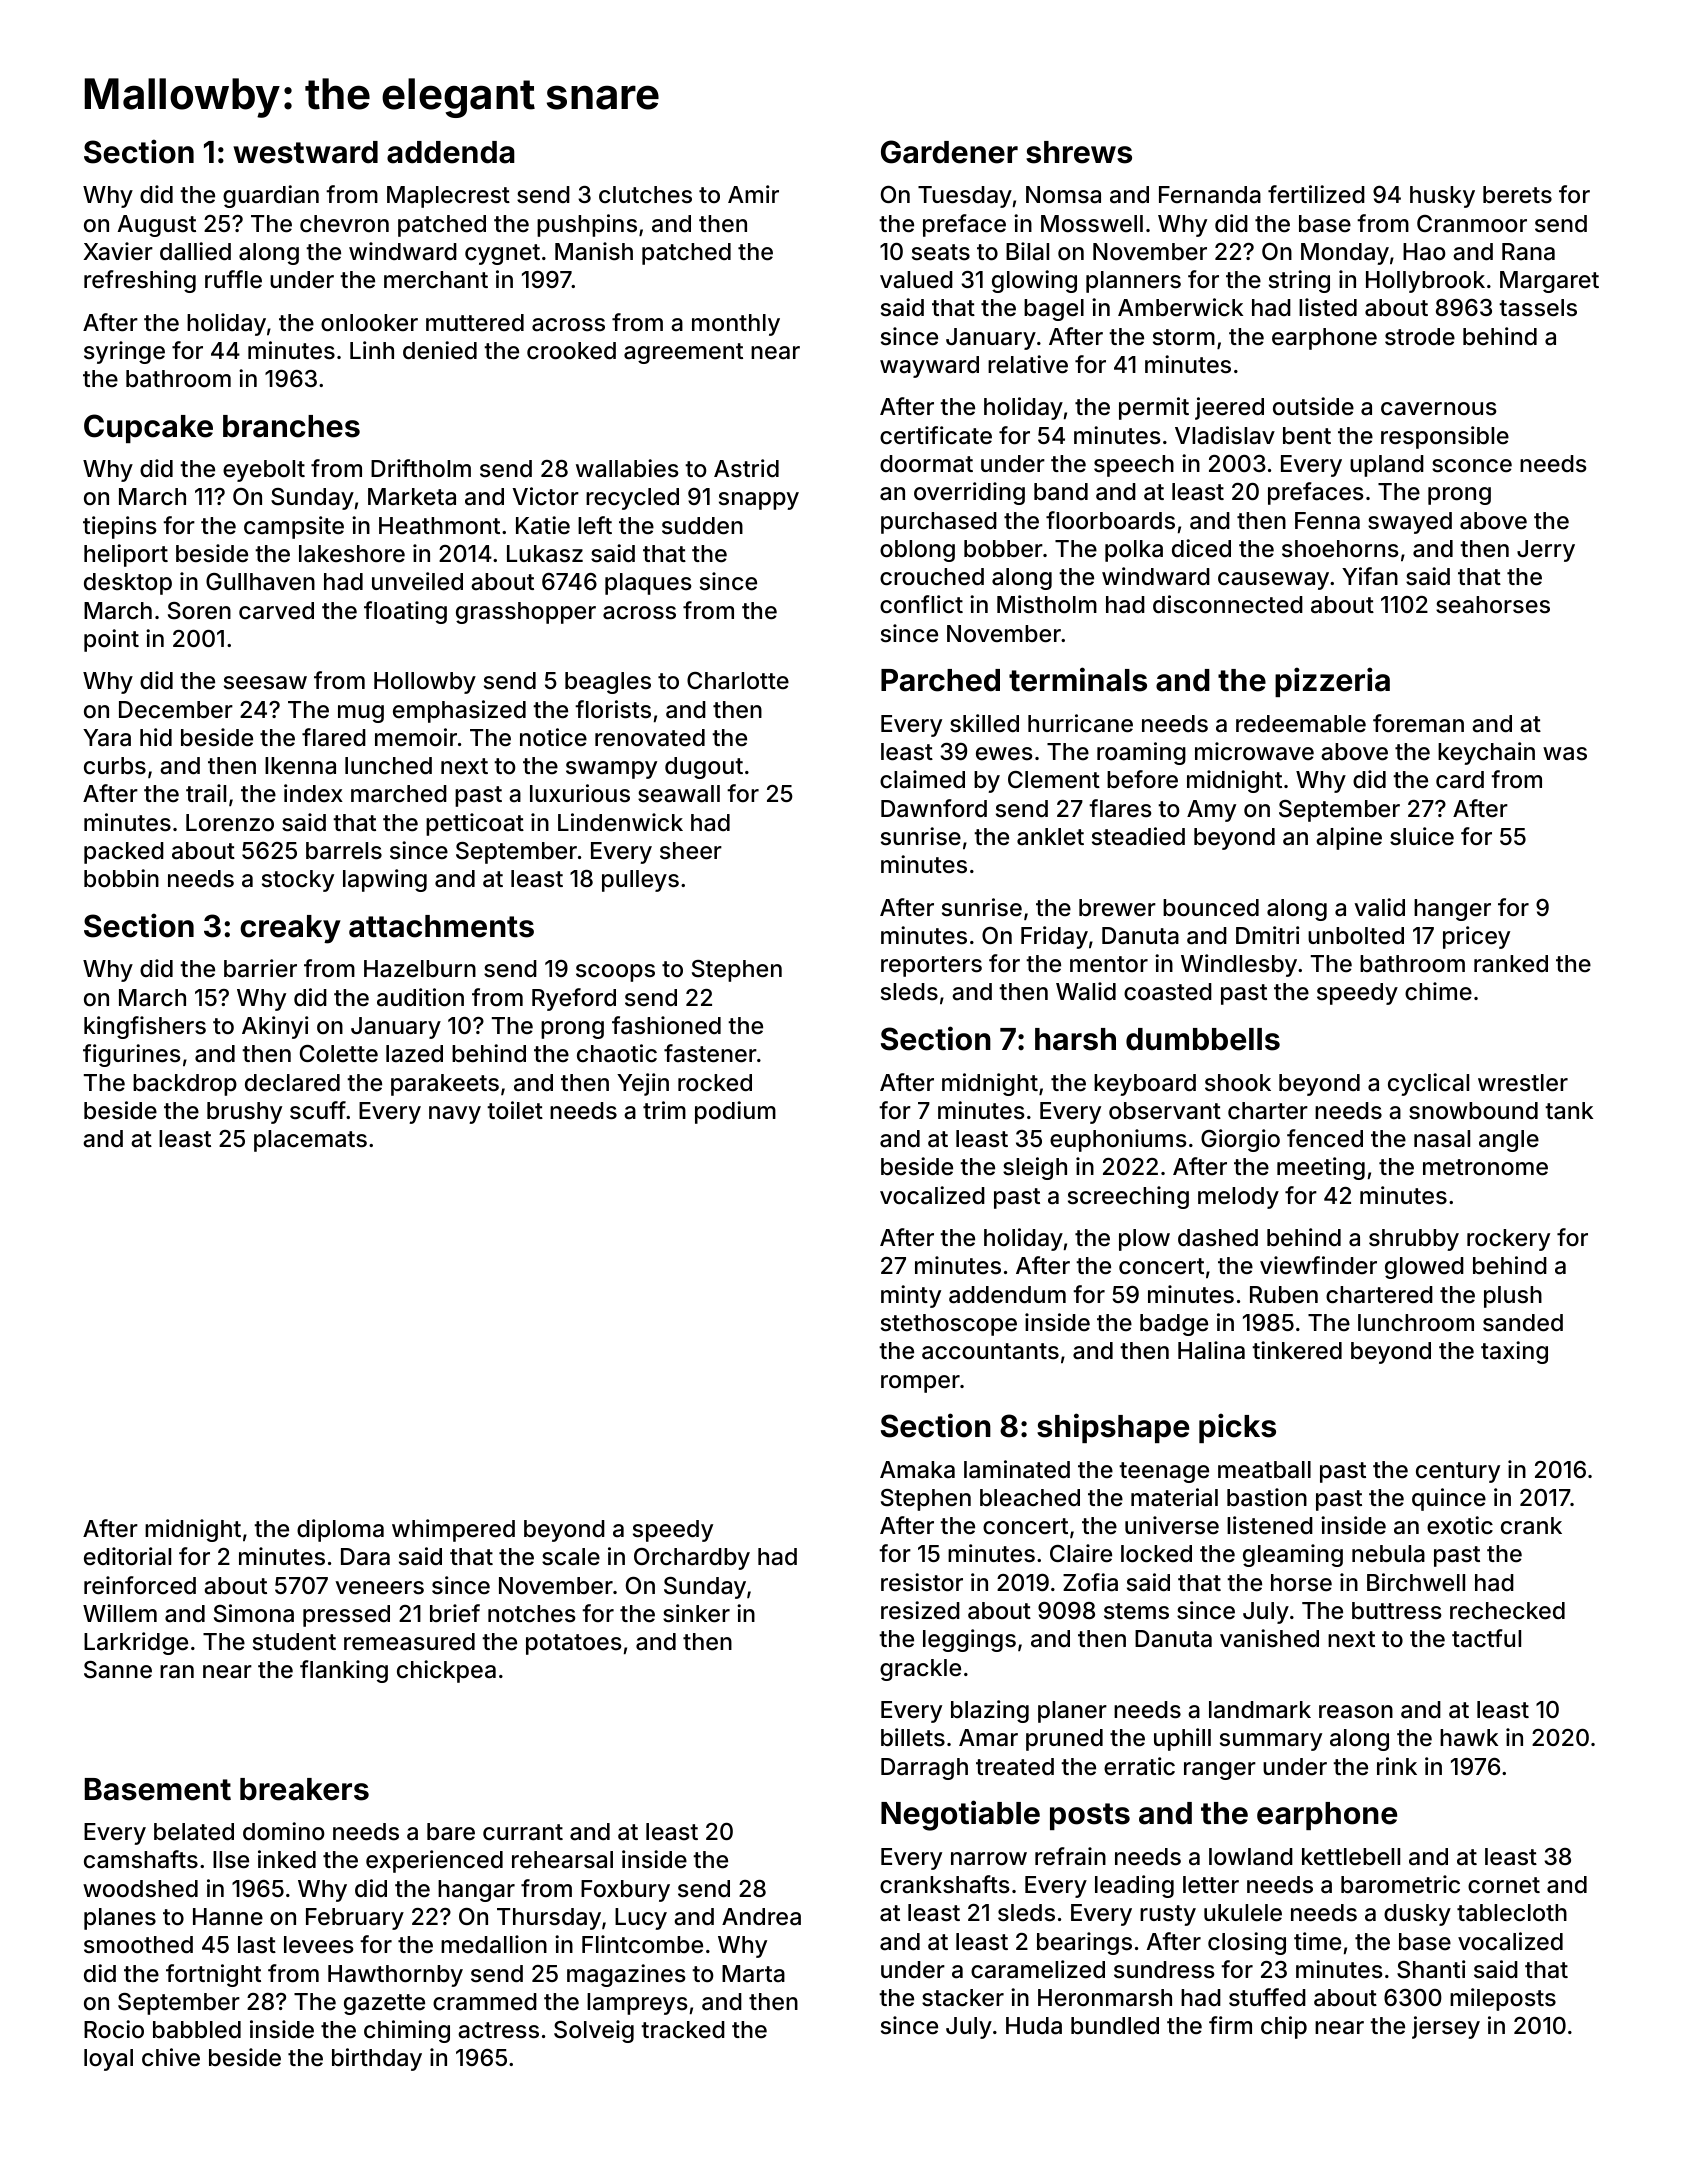 The width and height of the screenshot is (1683, 2178). I want to click on westward, so click(305, 152).
